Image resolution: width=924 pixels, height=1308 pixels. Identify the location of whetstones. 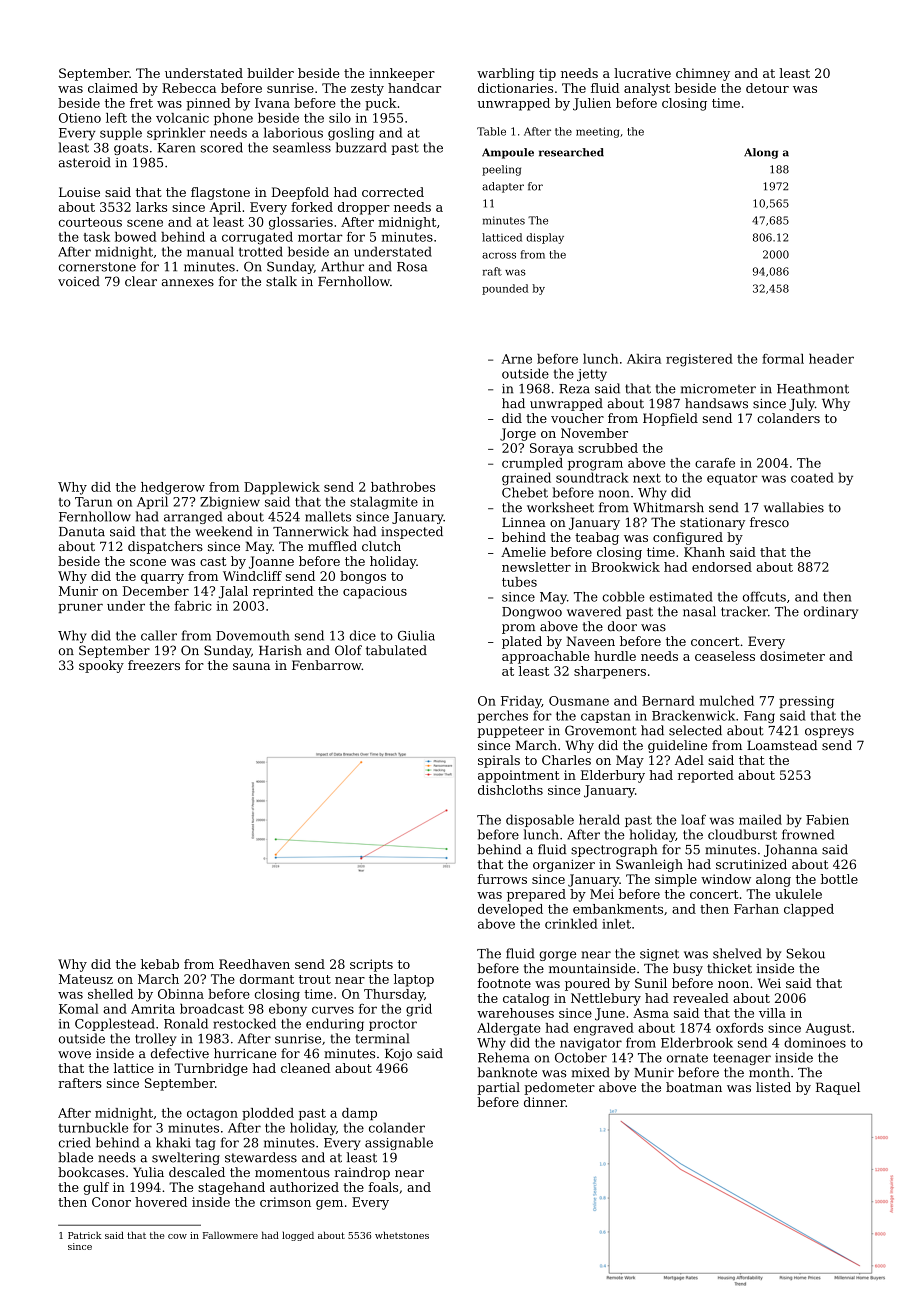
(402, 1235).
